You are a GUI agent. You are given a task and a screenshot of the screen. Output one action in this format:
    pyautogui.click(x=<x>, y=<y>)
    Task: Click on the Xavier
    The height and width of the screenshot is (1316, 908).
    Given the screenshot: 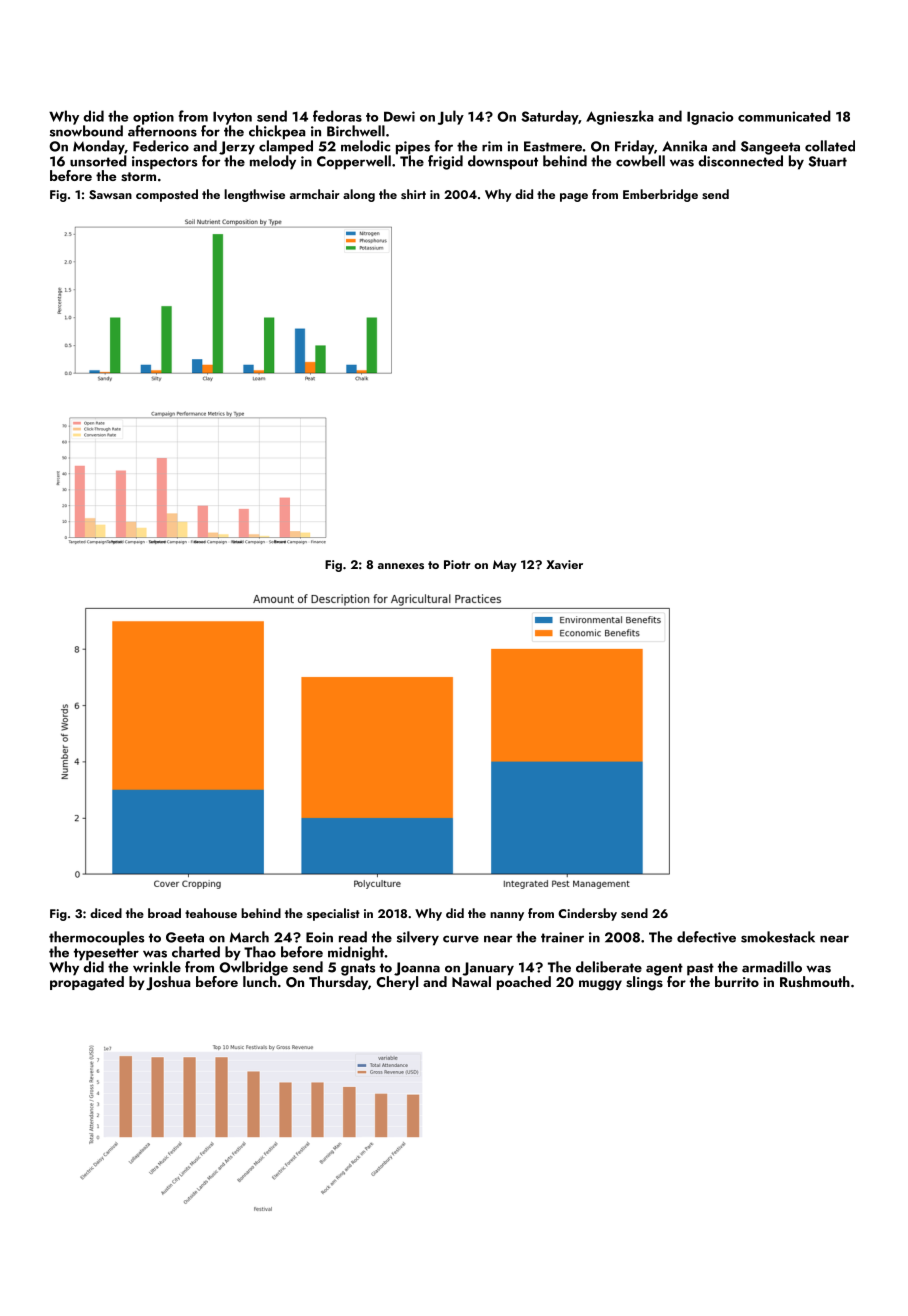 What is the action you would take?
    pyautogui.click(x=564, y=564)
